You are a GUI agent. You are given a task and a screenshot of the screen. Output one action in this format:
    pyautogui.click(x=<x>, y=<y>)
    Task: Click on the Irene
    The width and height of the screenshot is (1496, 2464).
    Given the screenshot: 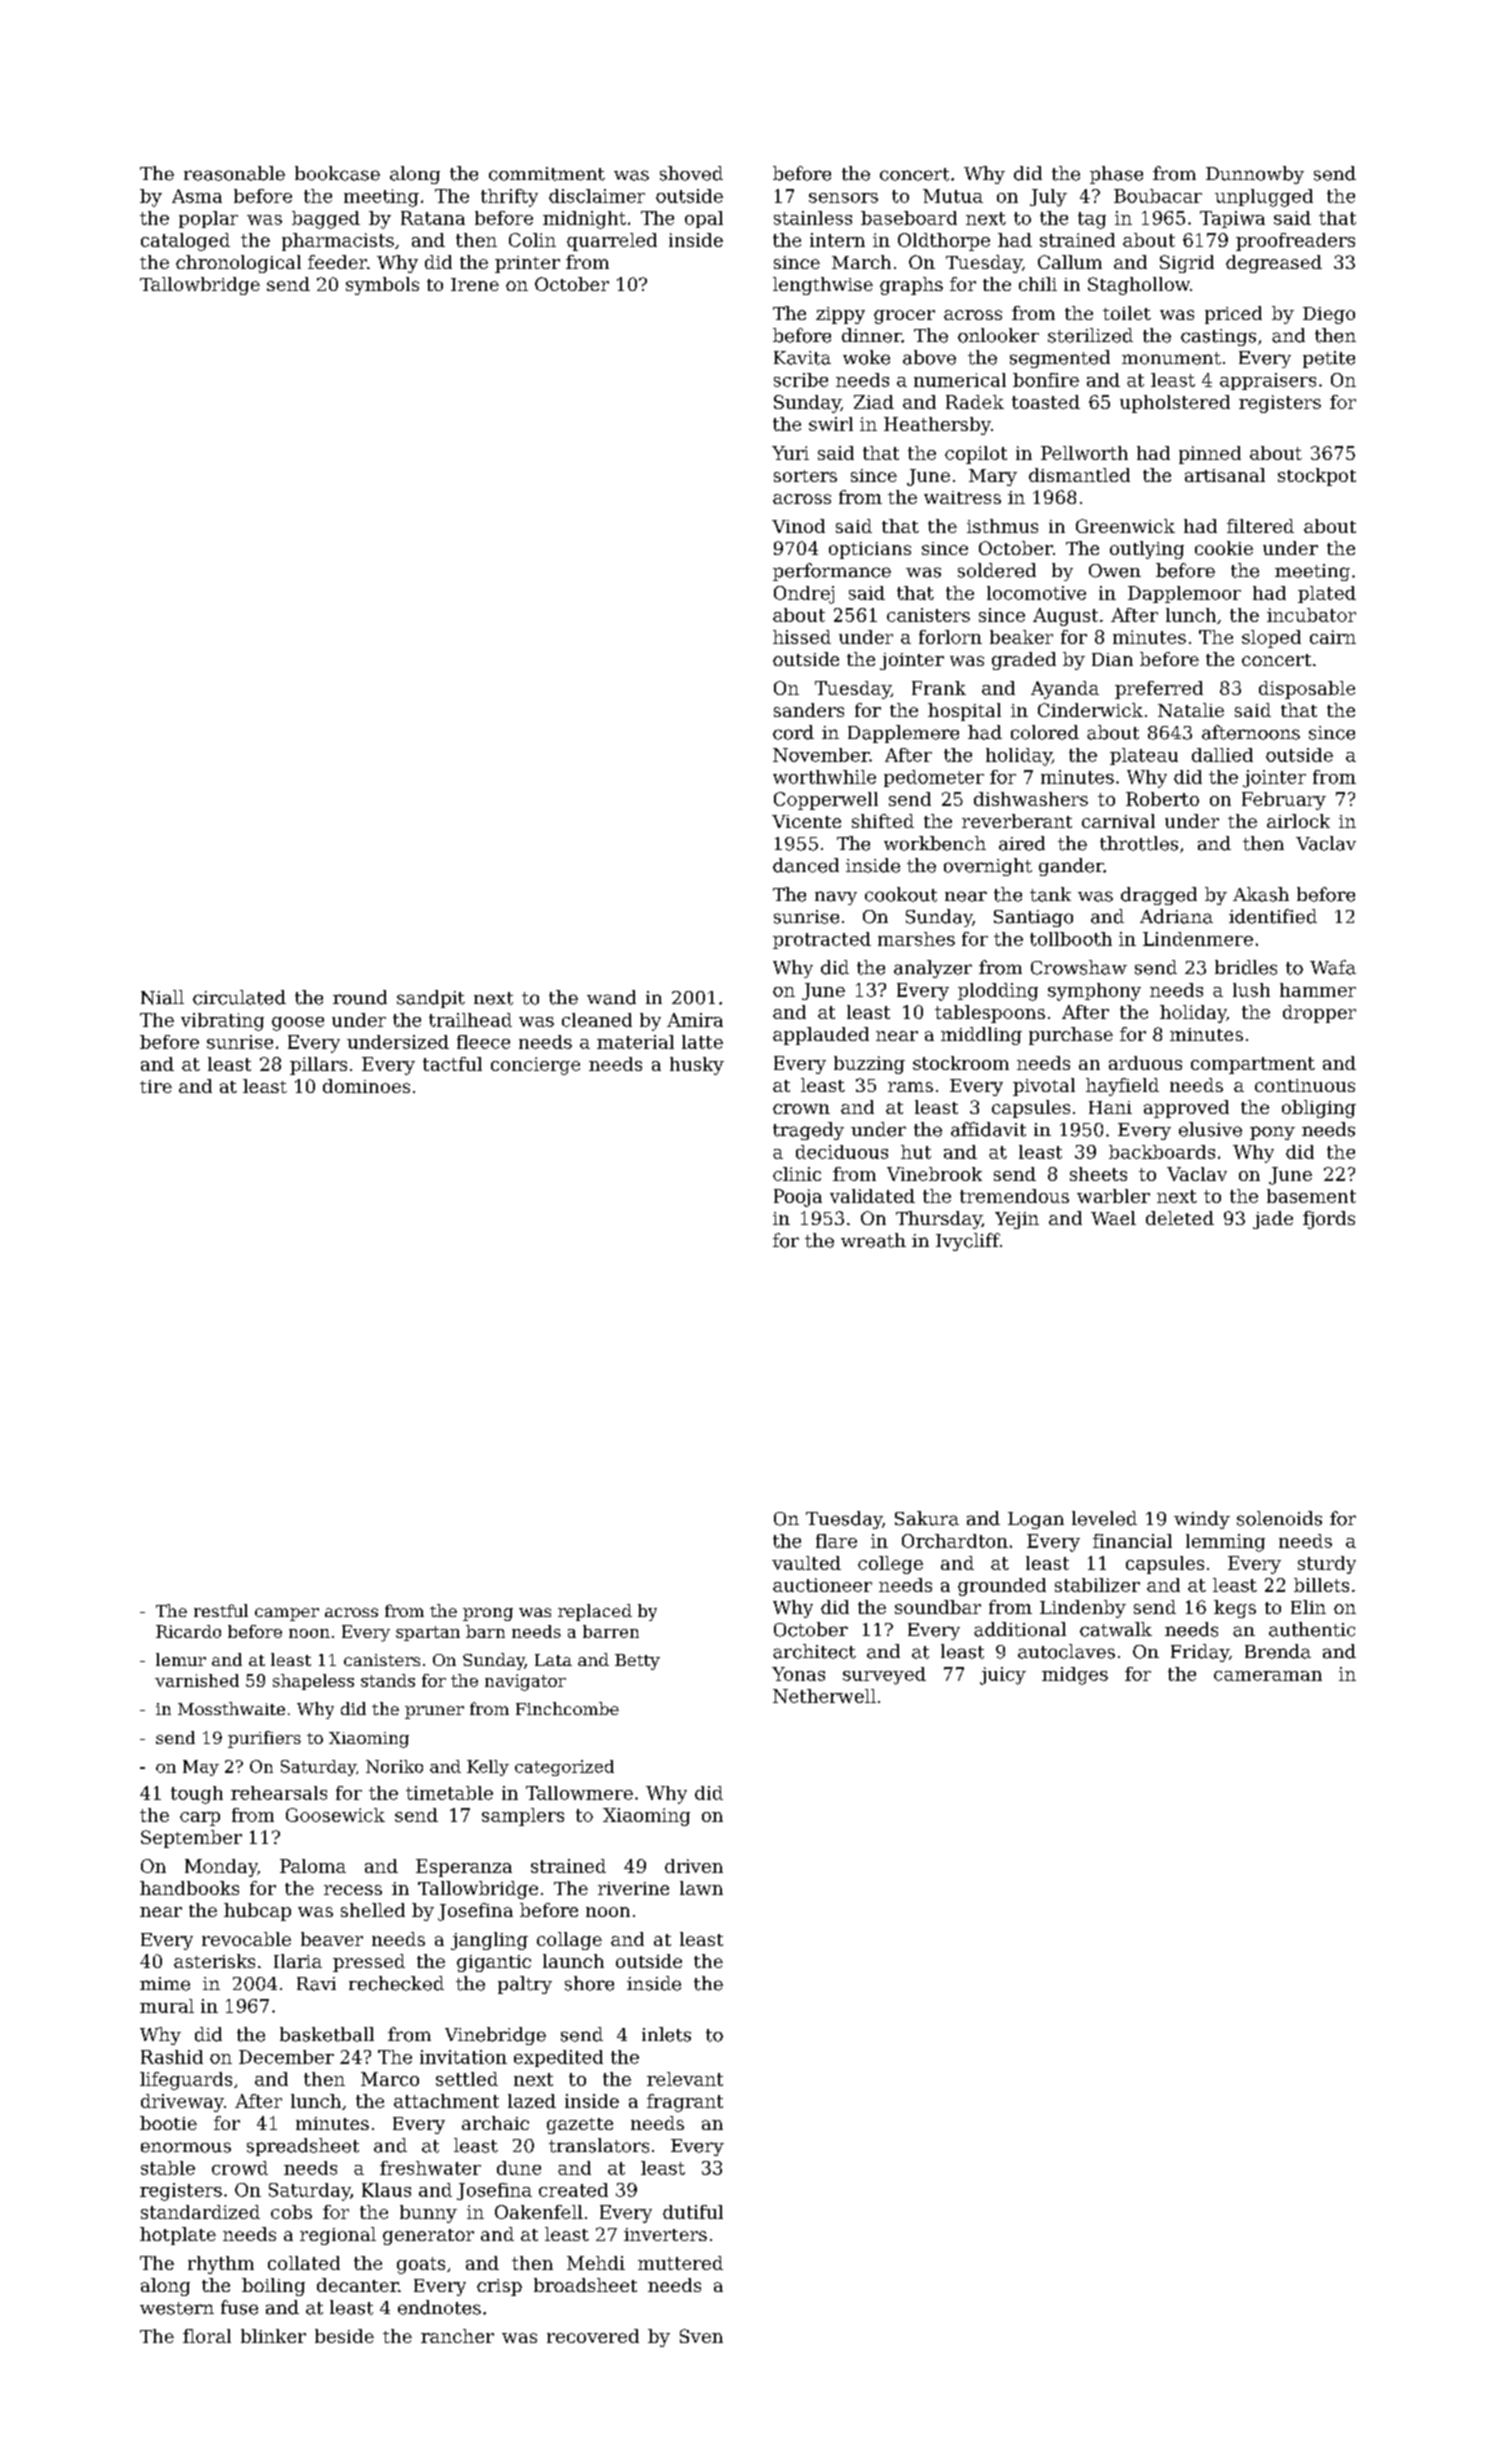 What is the action you would take?
    pyautogui.click(x=475, y=284)
